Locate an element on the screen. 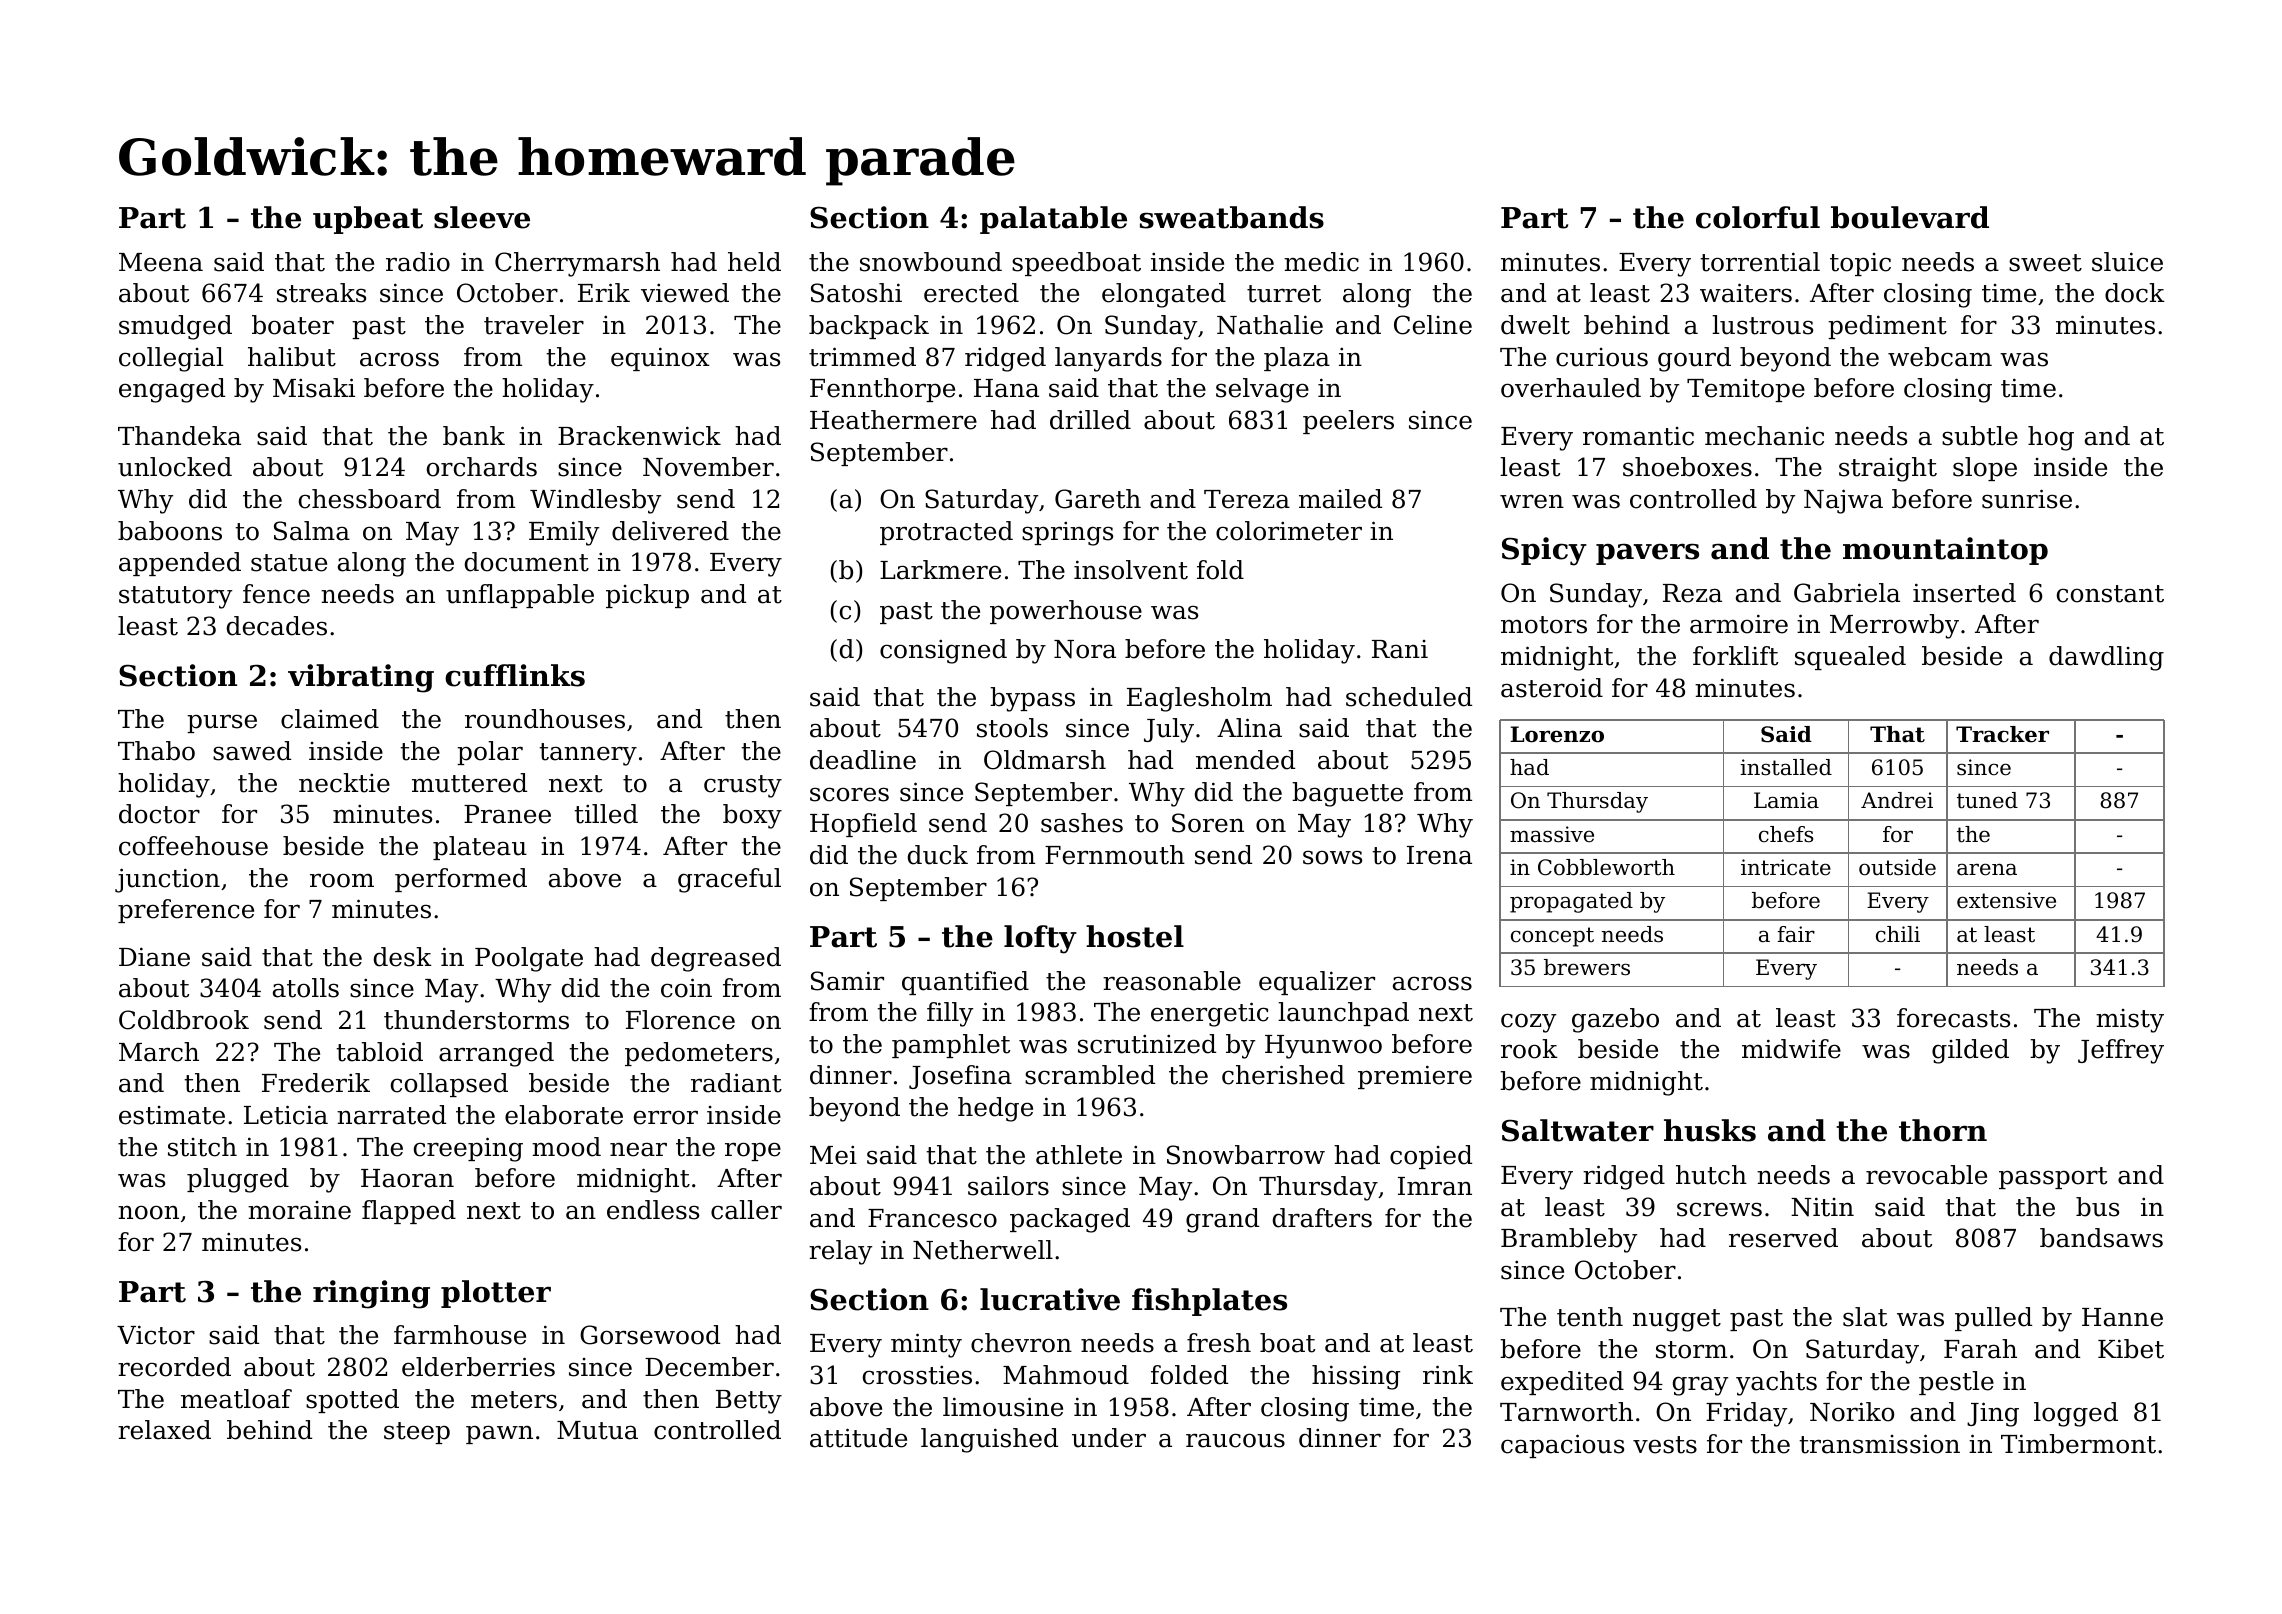 This screenshot has height=1614, width=2282. palatable is located at coordinates (1053, 220).
